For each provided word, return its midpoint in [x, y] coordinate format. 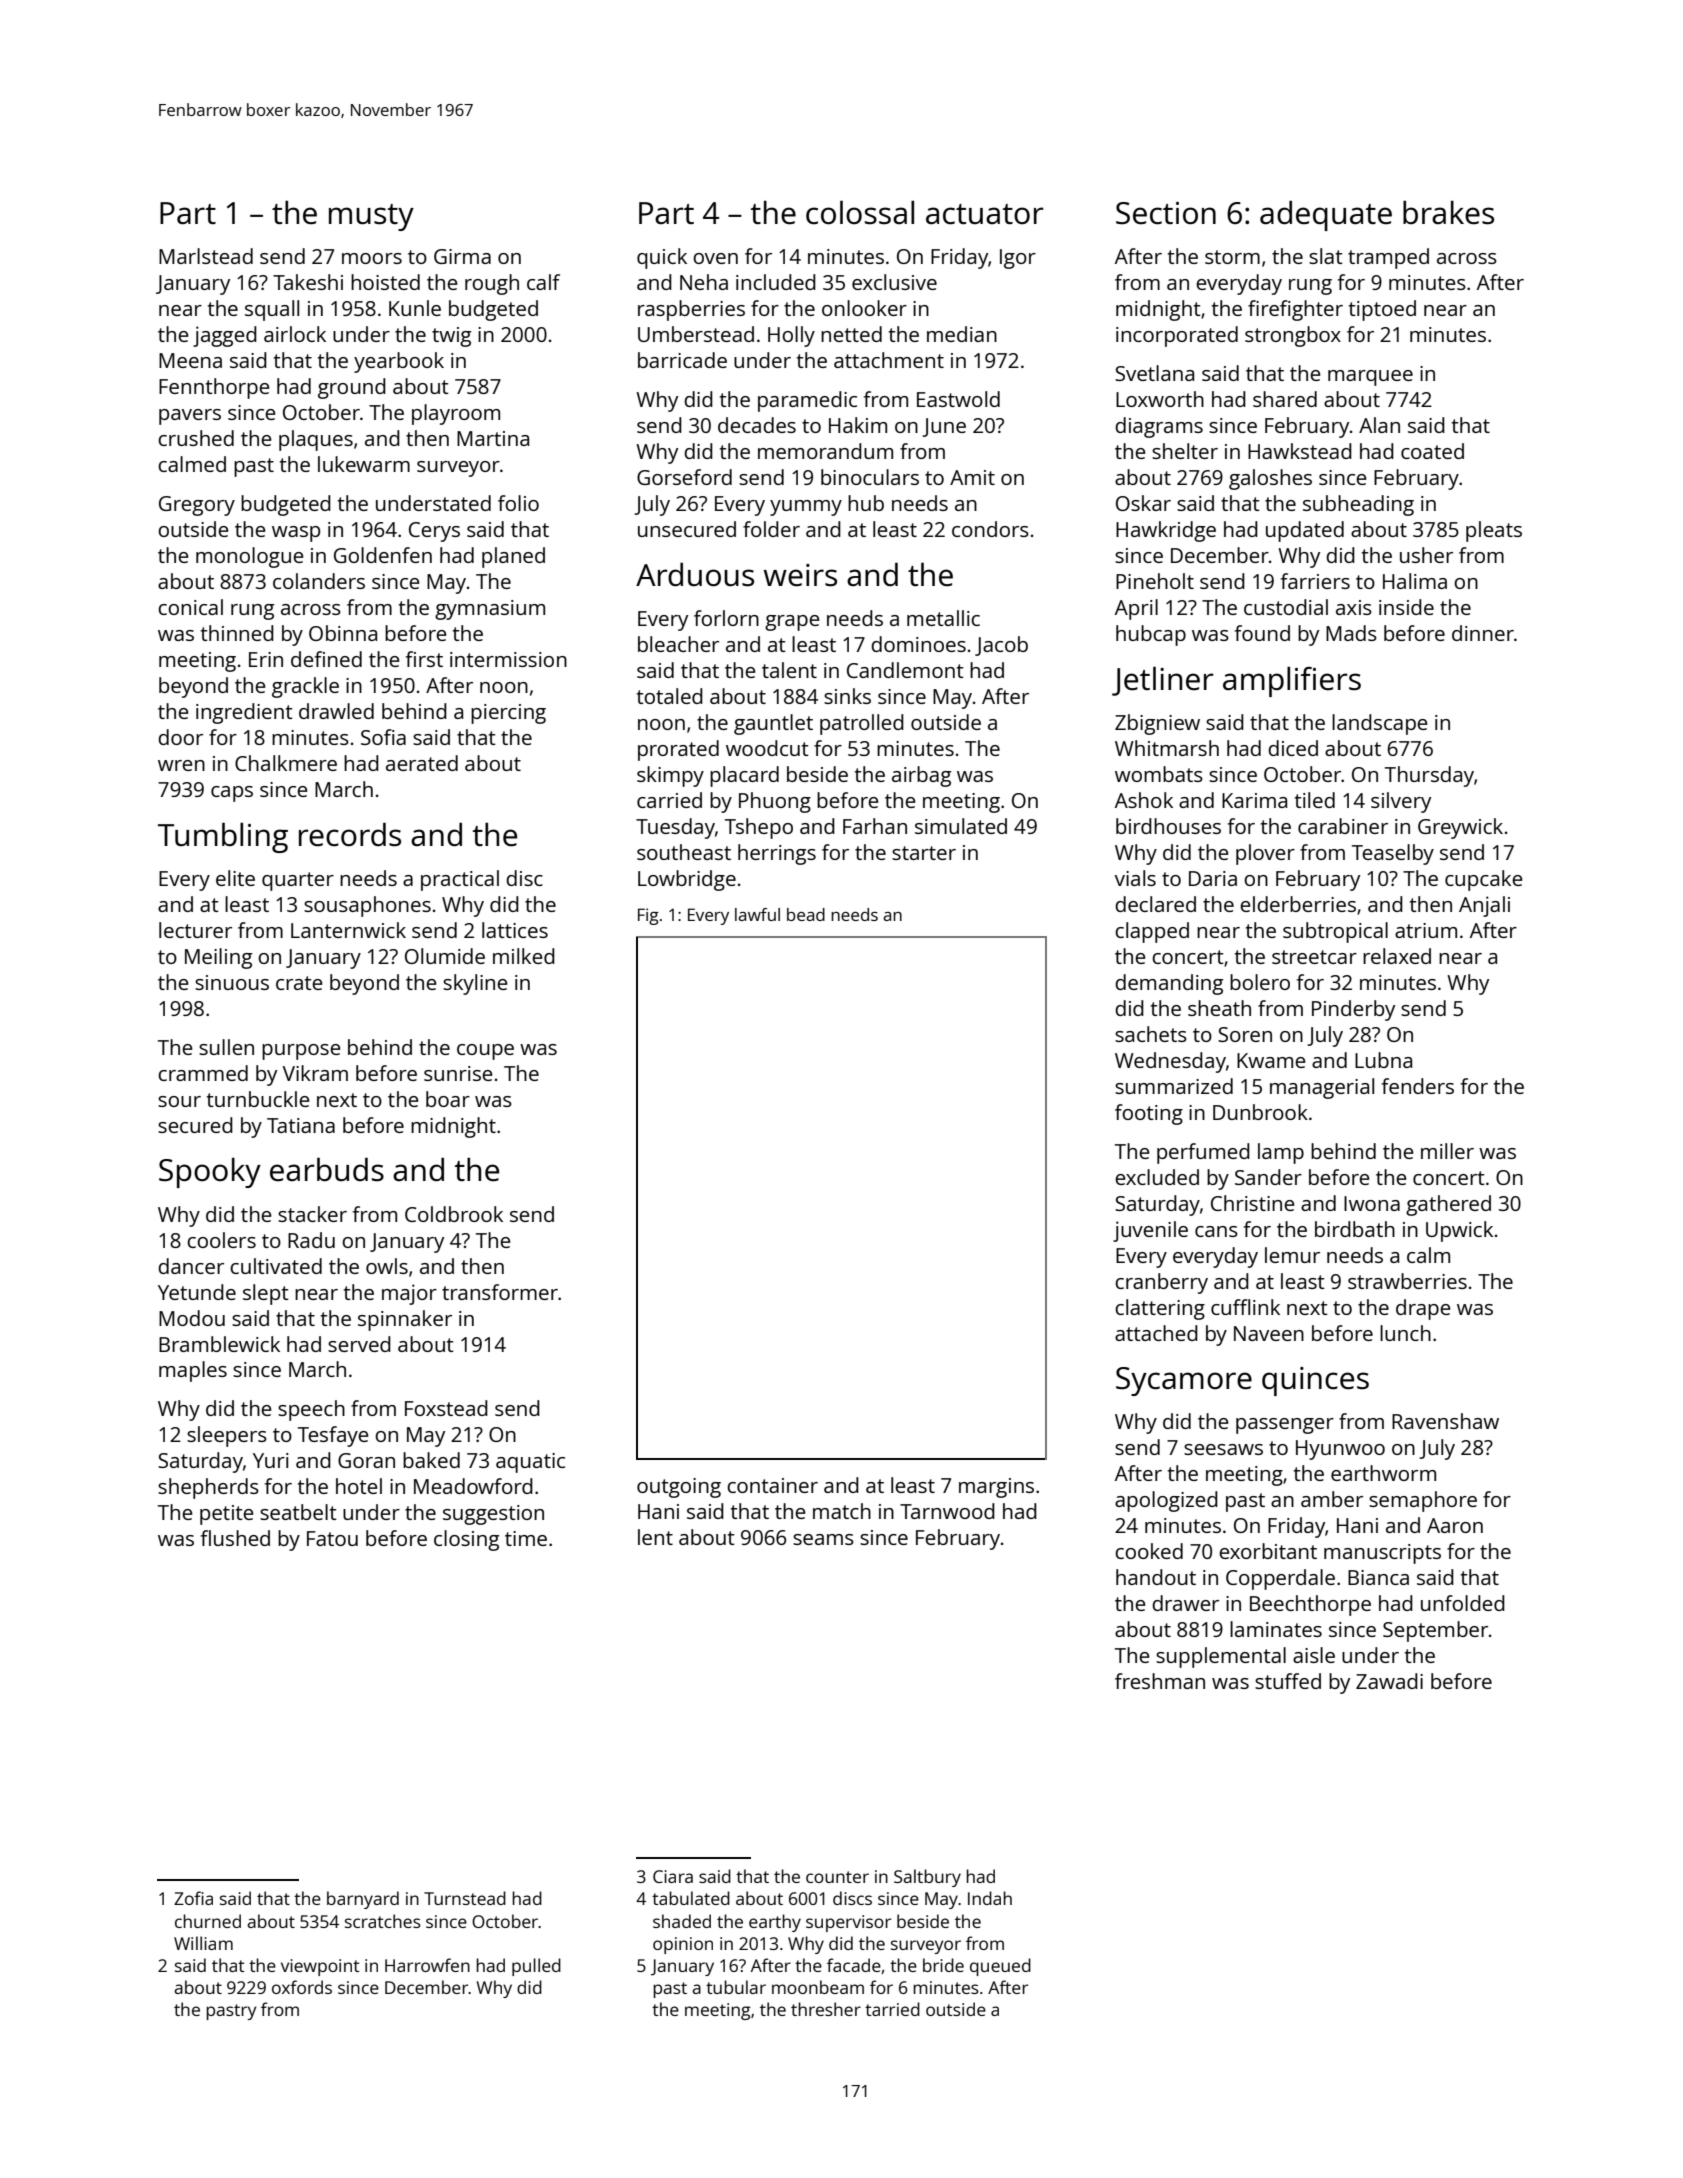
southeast [684, 852]
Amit [972, 477]
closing [466, 1540]
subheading [1358, 505]
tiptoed [1382, 310]
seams [823, 1539]
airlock [295, 334]
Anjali [1484, 906]
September [1435, 1631]
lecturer [195, 930]
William [203, 1943]
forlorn [726, 618]
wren [181, 765]
